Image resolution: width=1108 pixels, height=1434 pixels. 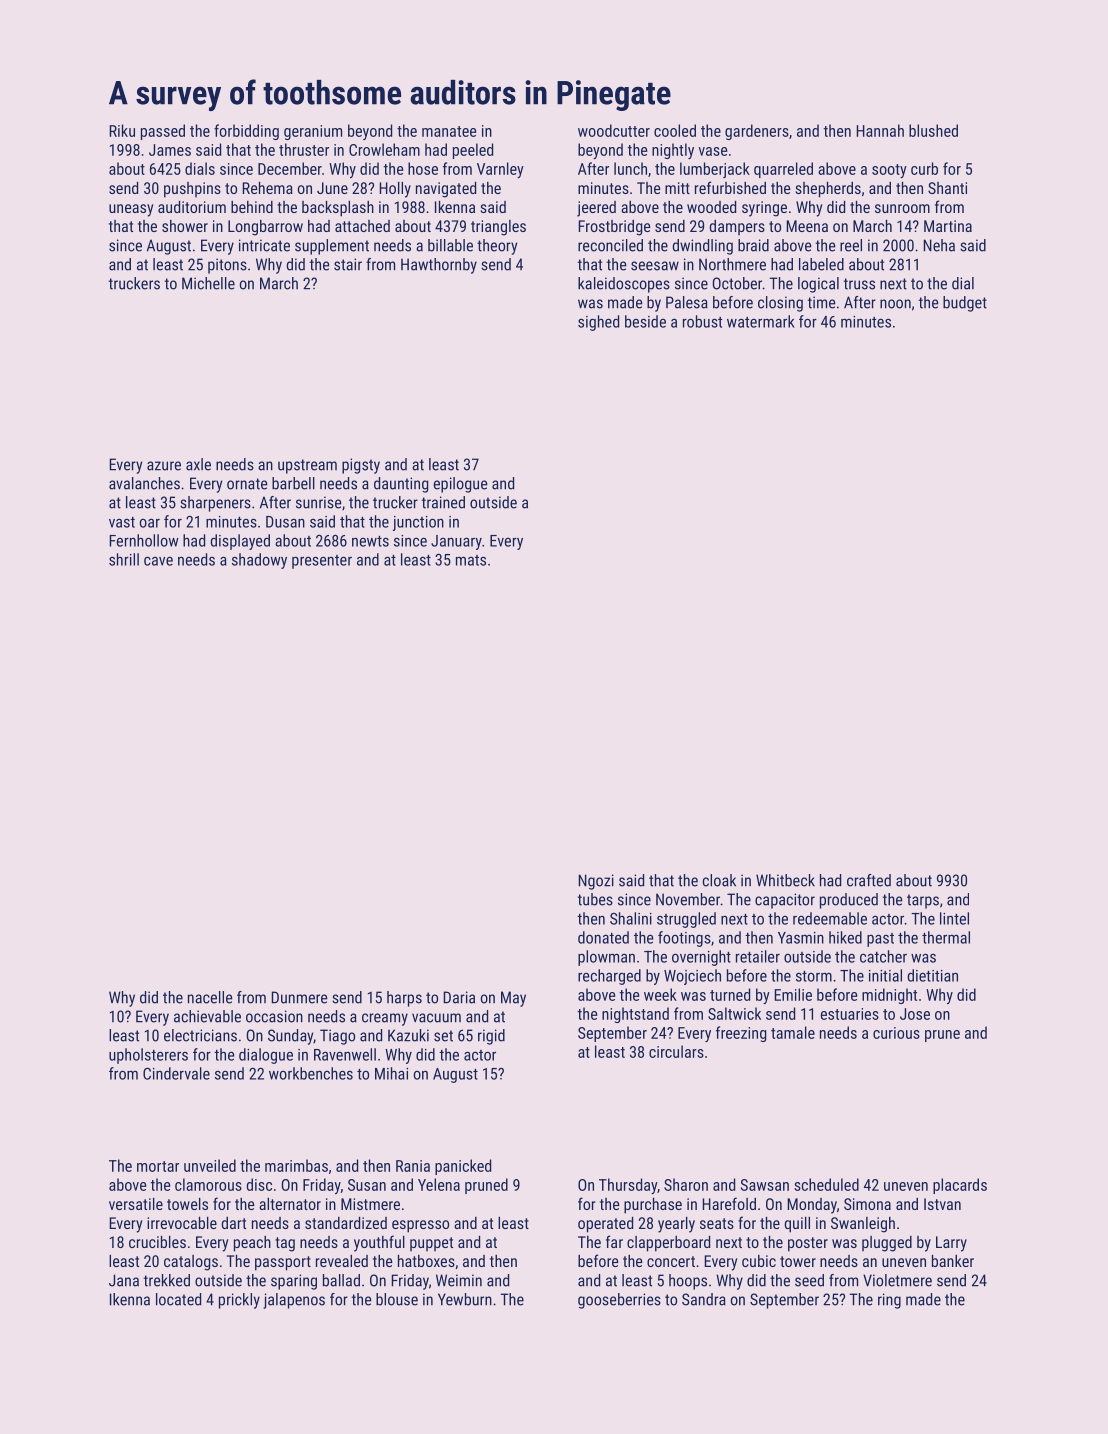 I want to click on dietitian, so click(x=932, y=975).
